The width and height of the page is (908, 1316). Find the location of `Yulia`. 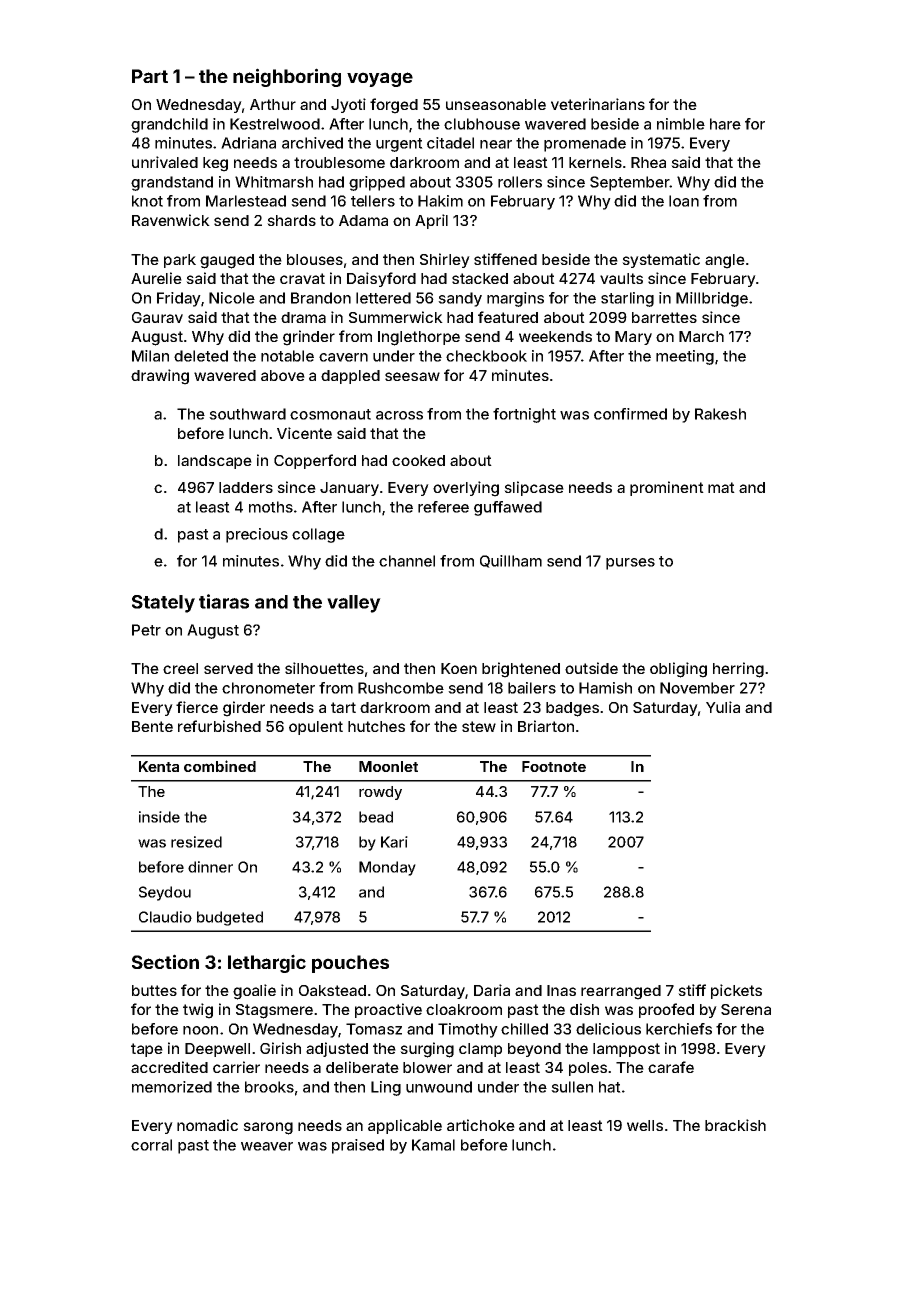

Yulia is located at coordinates (723, 707).
